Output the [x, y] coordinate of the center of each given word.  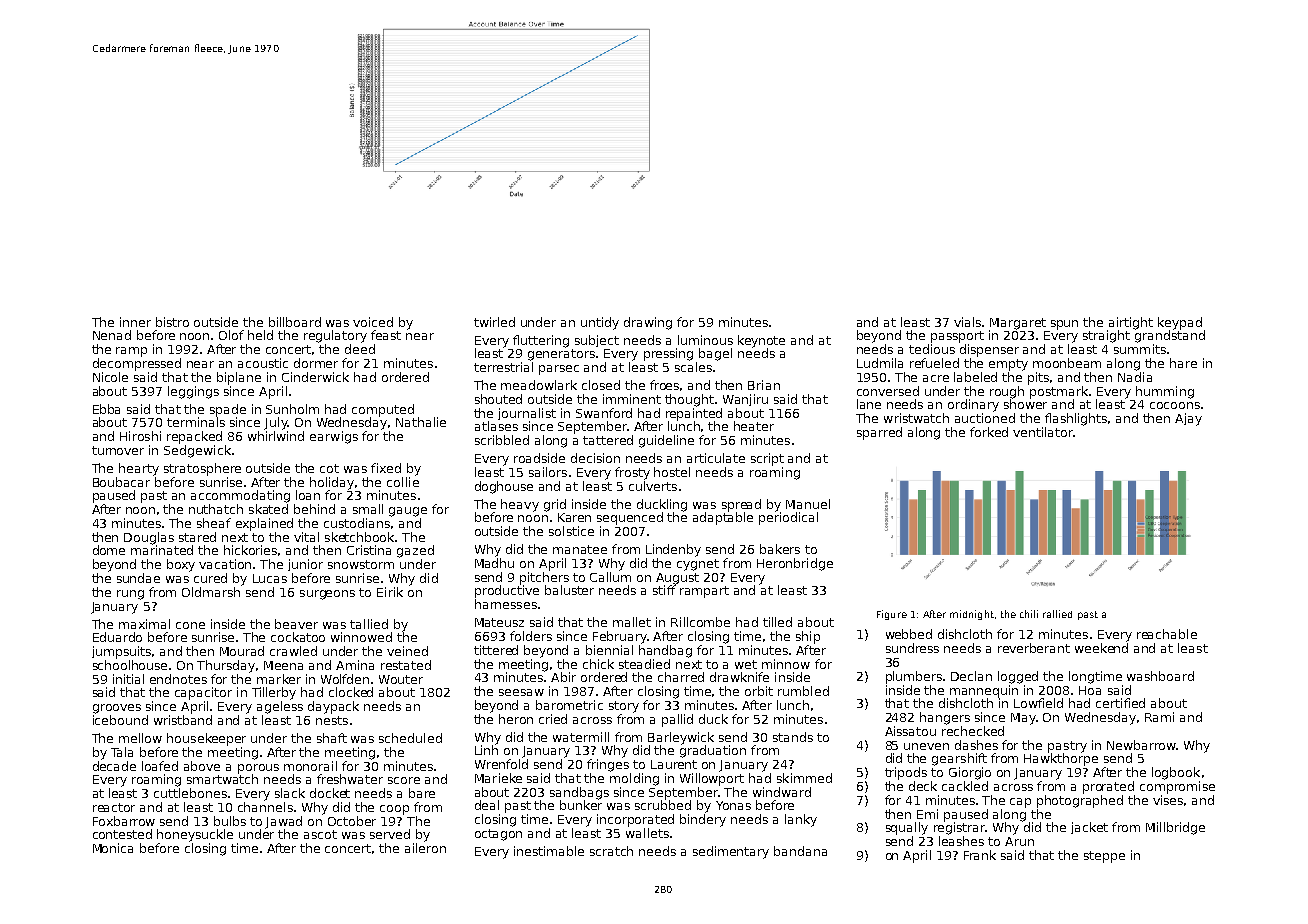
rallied [1057, 614]
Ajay [1188, 419]
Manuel [808, 504]
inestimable [549, 851]
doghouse [504, 487]
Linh [486, 750]
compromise [1177, 787]
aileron [425, 848]
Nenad [112, 335]
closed [601, 385]
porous [258, 769]
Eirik [390, 592]
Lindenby [673, 550]
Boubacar [121, 482]
